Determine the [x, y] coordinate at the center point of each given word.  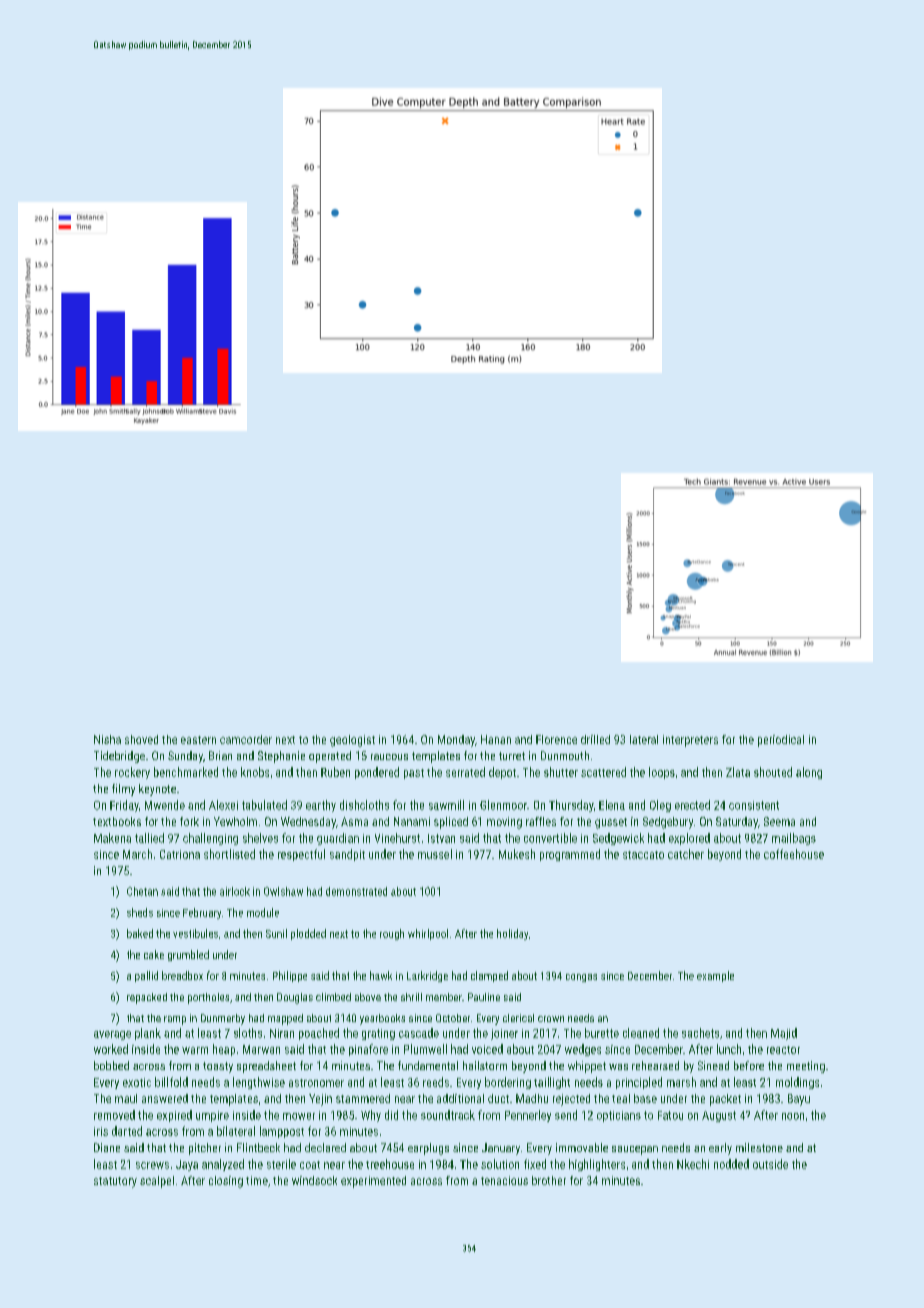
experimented [373, 1182]
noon [793, 1116]
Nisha [107, 739]
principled [639, 1083]
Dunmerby [223, 1019]
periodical [781, 741]
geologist [352, 741]
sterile [281, 1164]
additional [460, 1098]
